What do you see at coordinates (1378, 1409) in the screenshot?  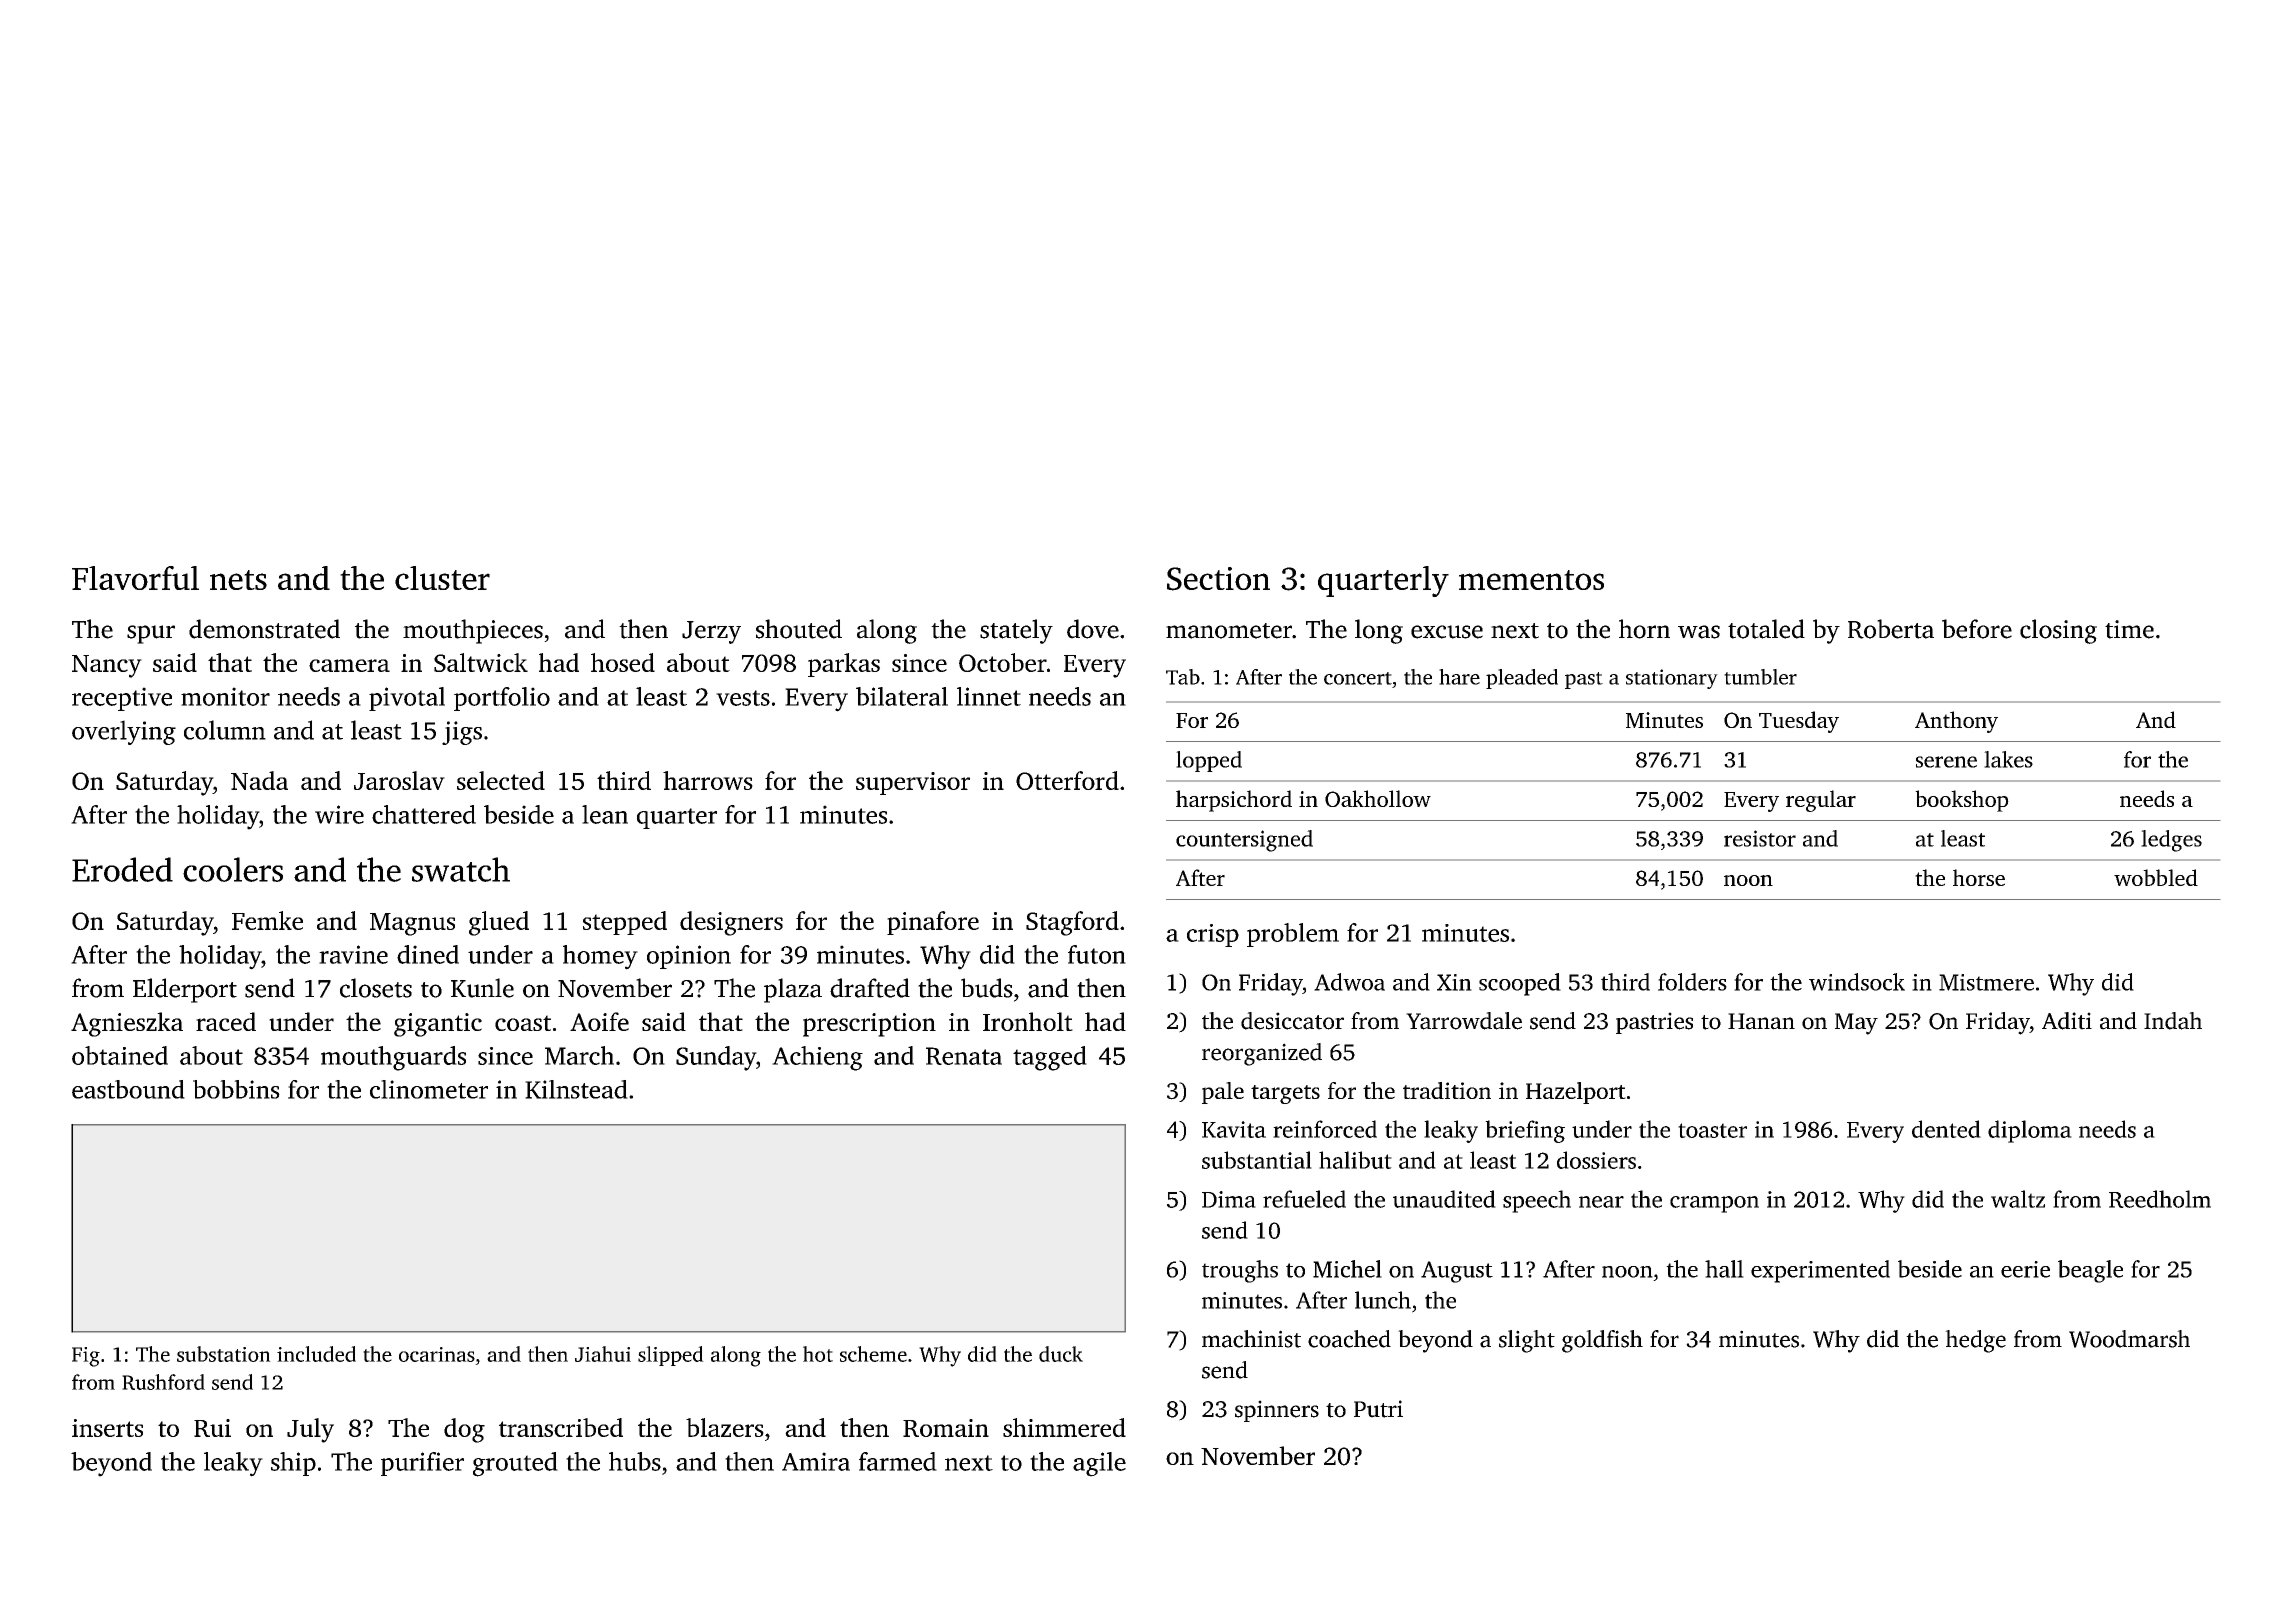 I see `Putri` at bounding box center [1378, 1409].
